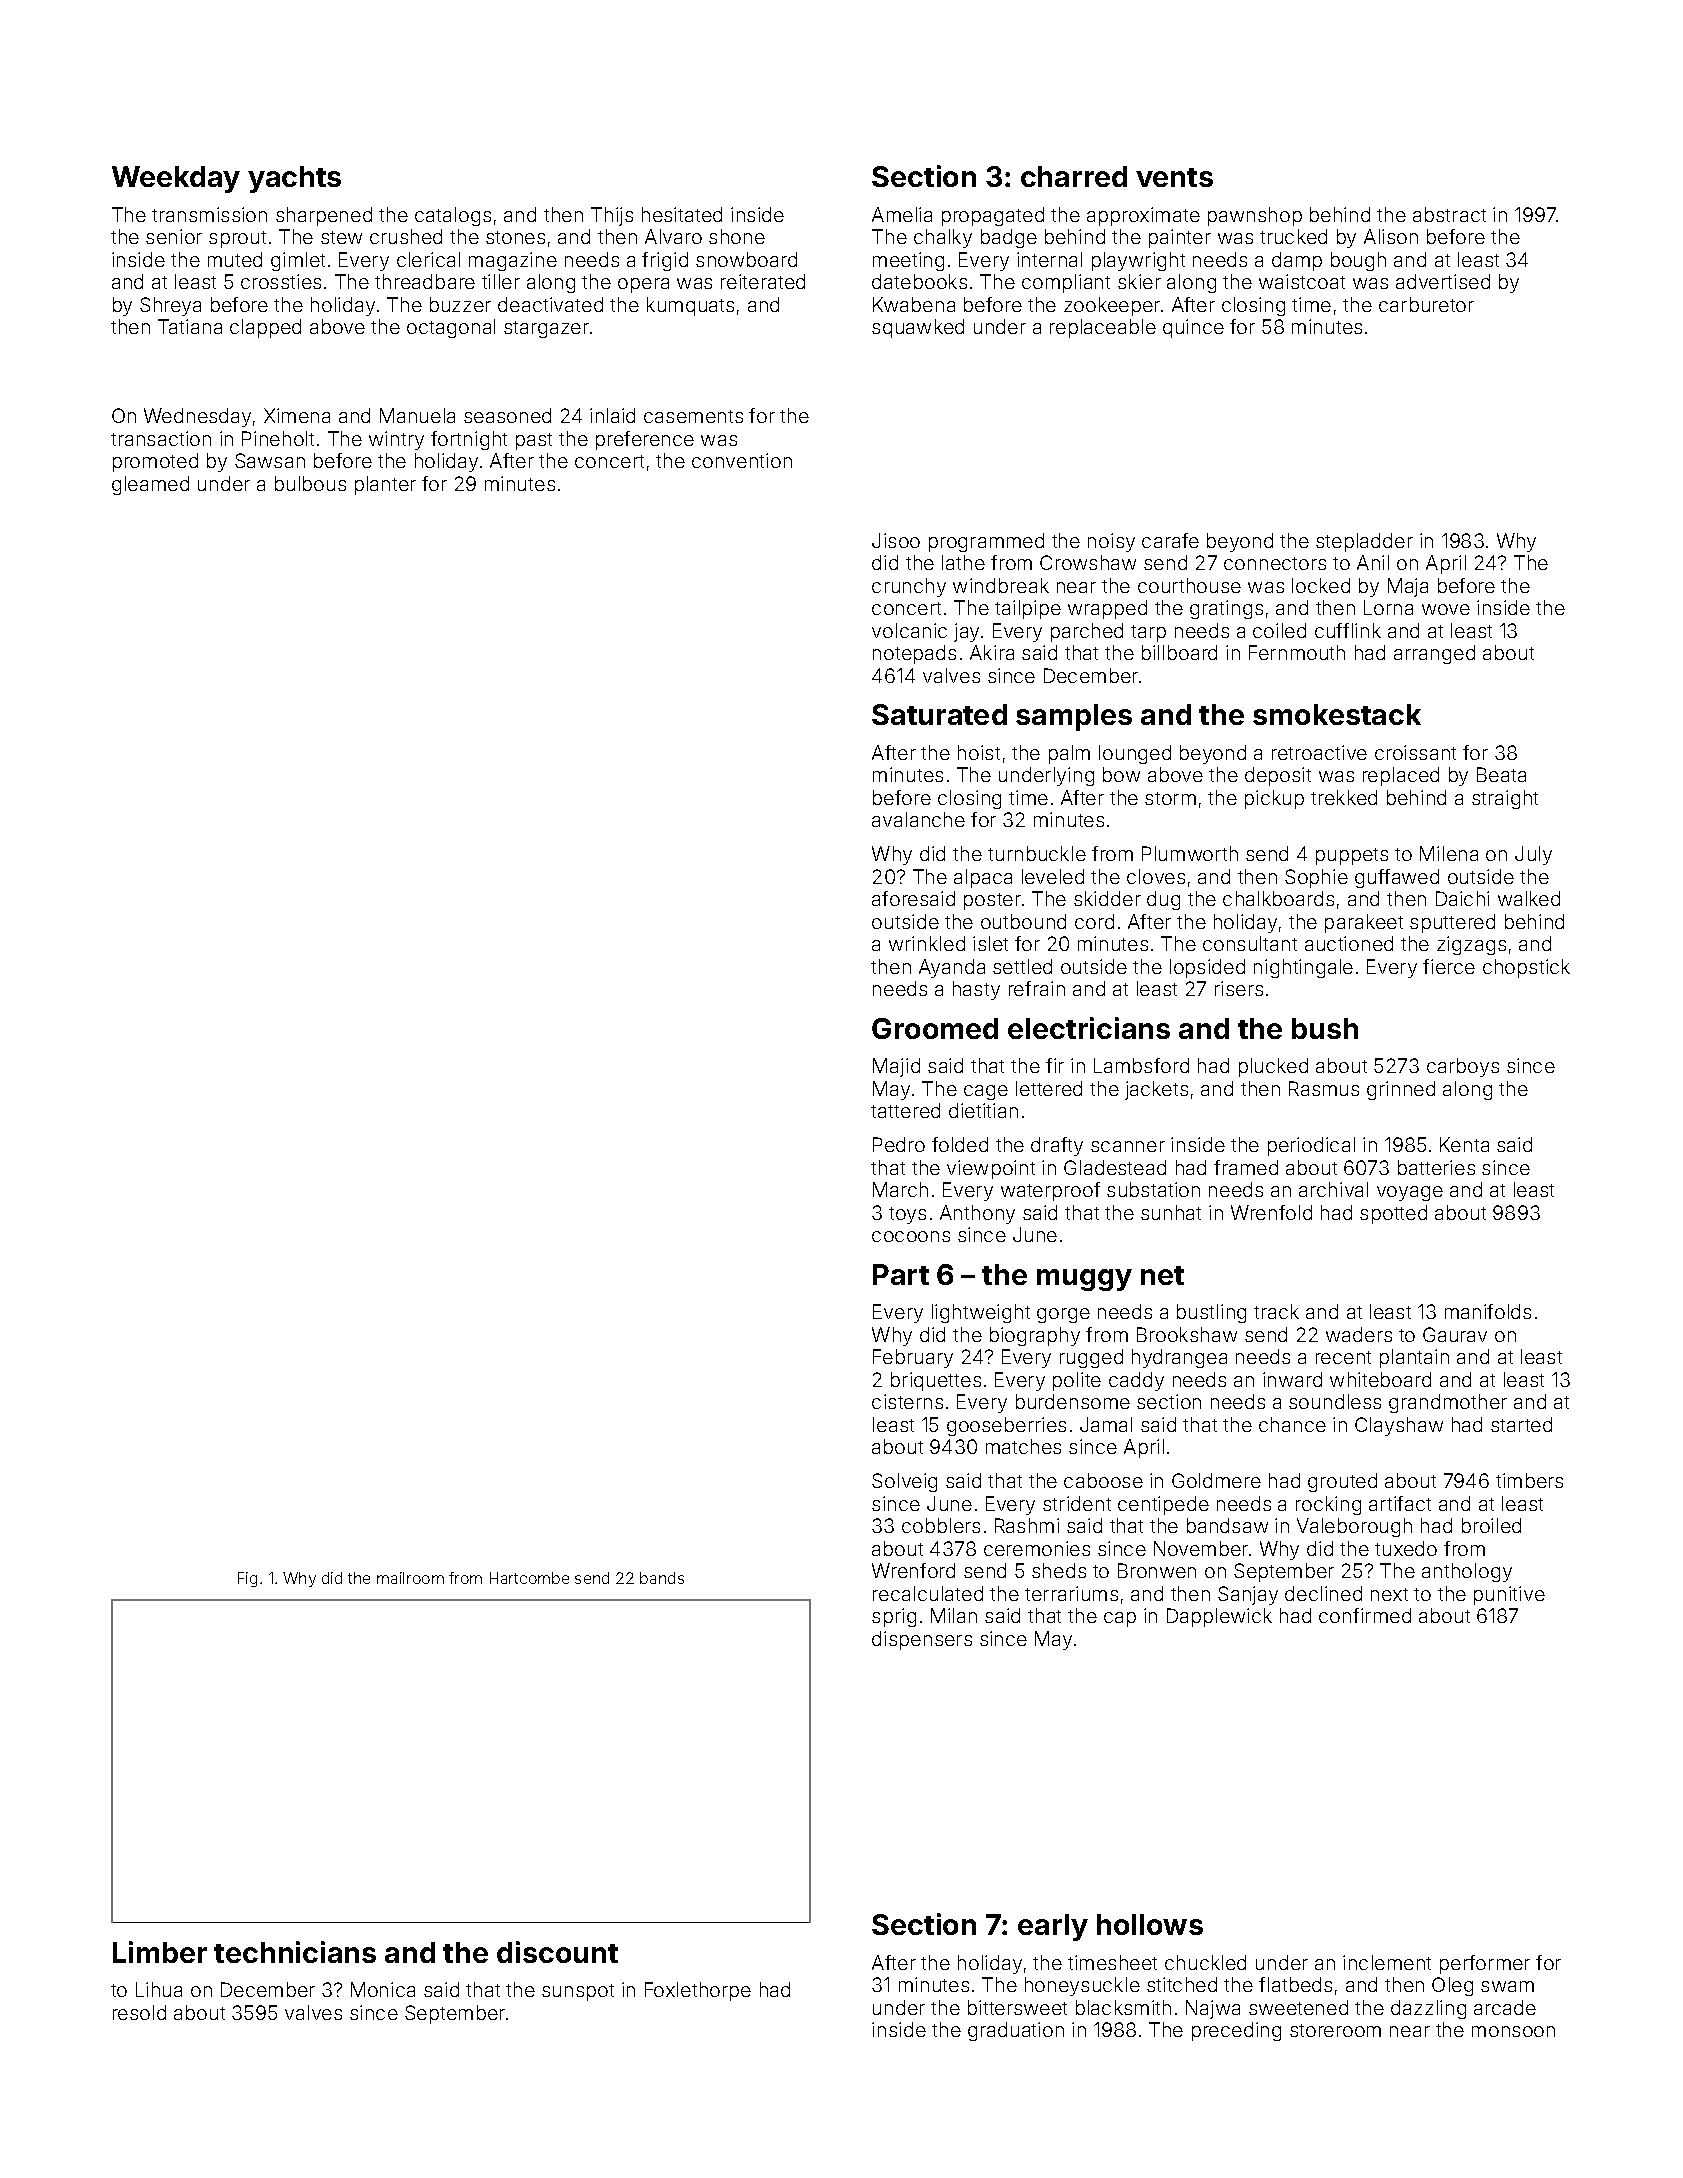 The height and width of the page is (2178, 1683). I want to click on Saturated, so click(939, 714).
